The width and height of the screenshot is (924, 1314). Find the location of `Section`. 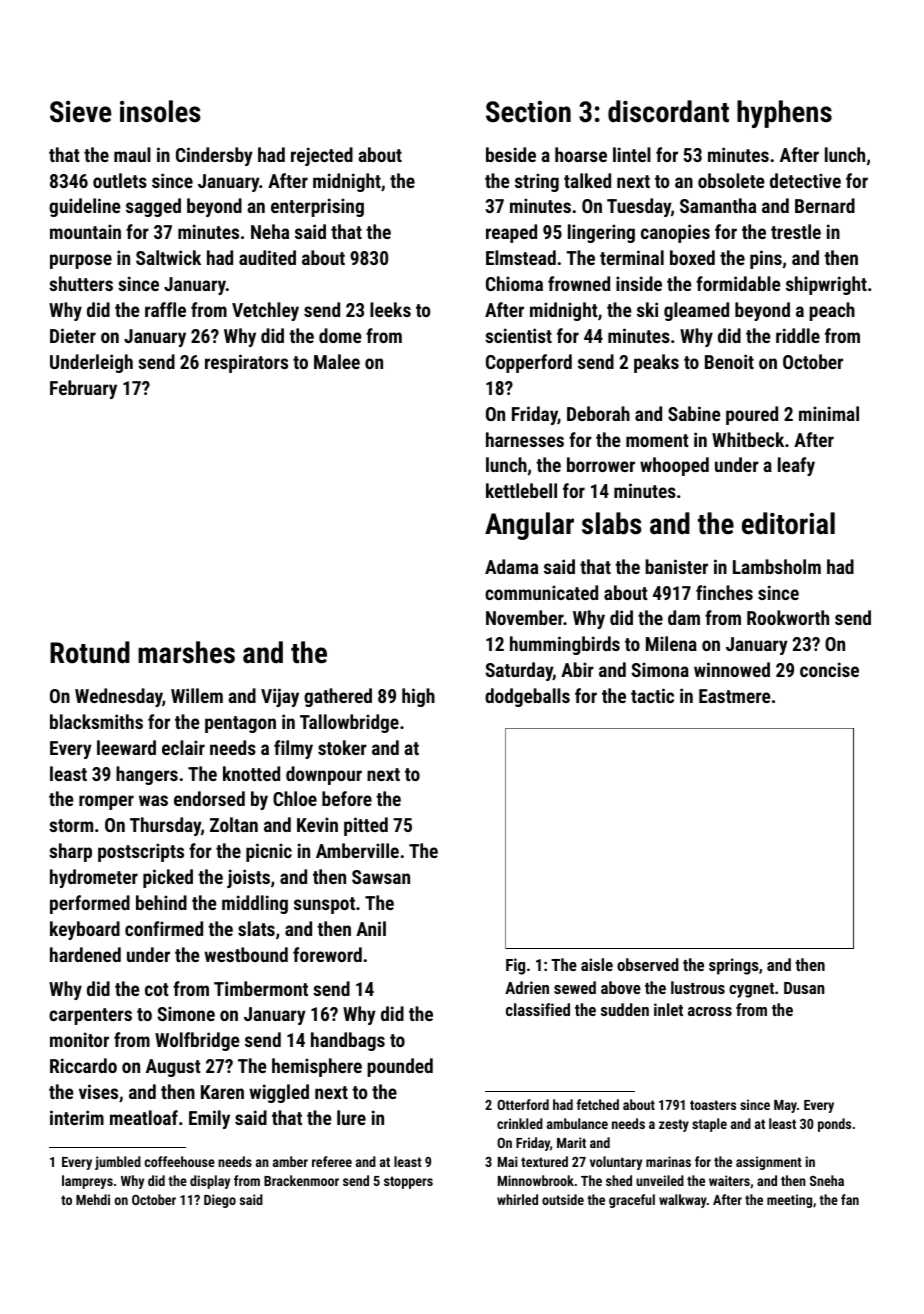

Section is located at coordinates (528, 112).
